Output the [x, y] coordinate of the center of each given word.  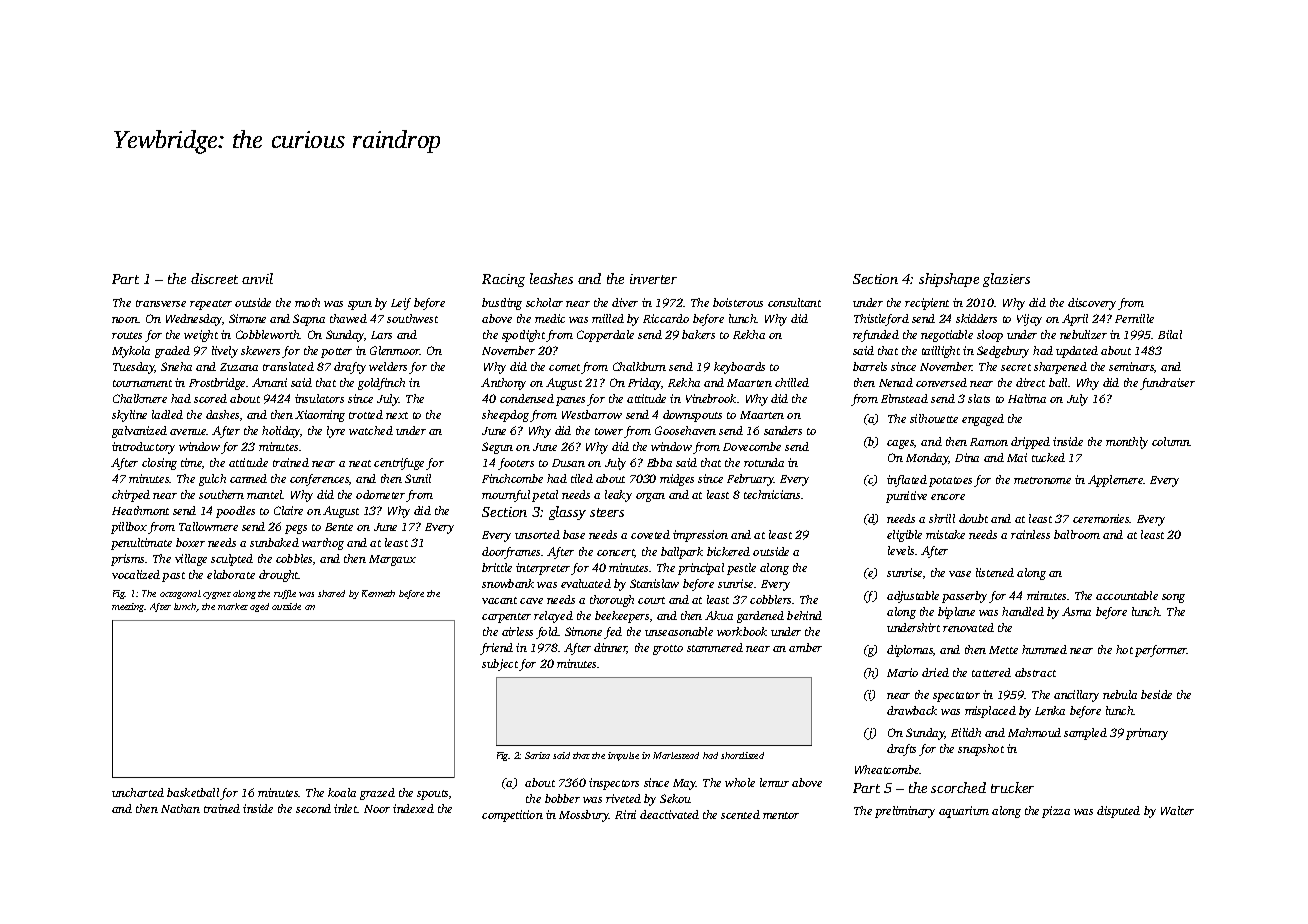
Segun [497, 448]
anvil [257, 278]
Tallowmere [208, 526]
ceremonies [1101, 518]
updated [1077, 352]
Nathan [180, 808]
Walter [1177, 810]
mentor [781, 815]
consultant [794, 302]
